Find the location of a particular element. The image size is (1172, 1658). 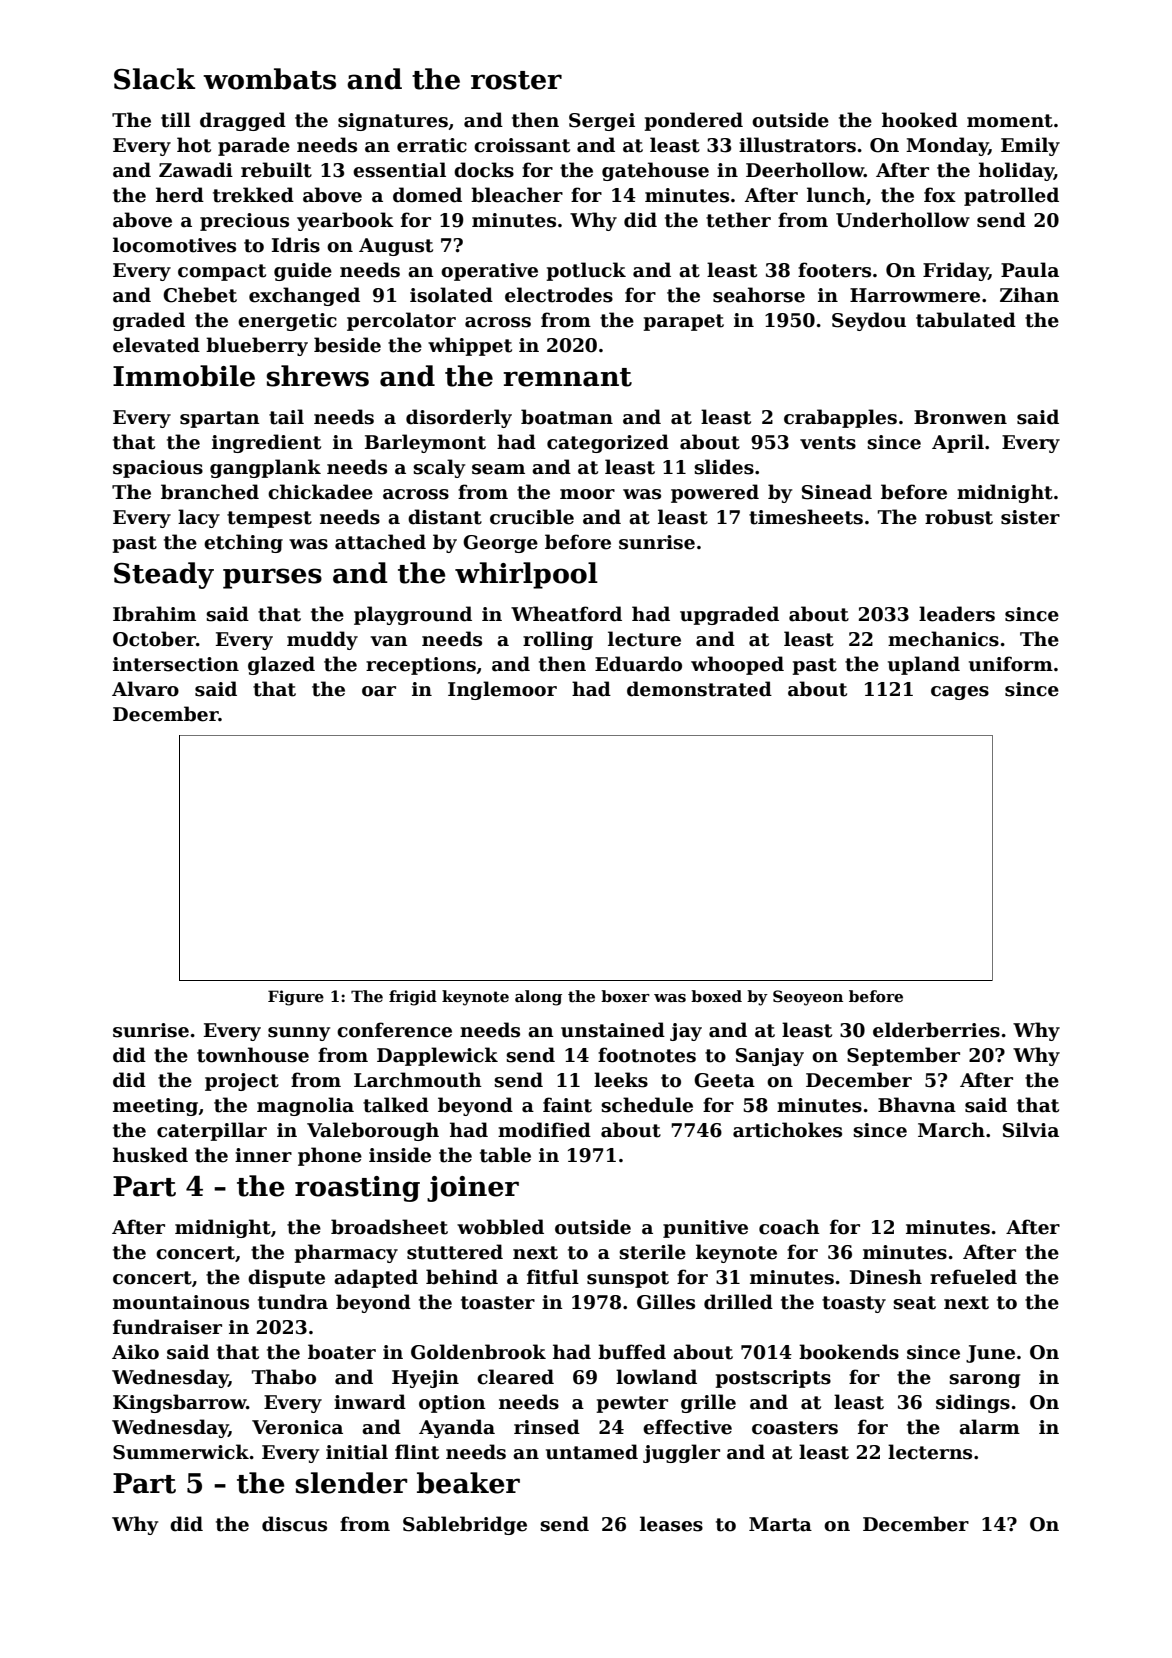

tether is located at coordinates (738, 220).
